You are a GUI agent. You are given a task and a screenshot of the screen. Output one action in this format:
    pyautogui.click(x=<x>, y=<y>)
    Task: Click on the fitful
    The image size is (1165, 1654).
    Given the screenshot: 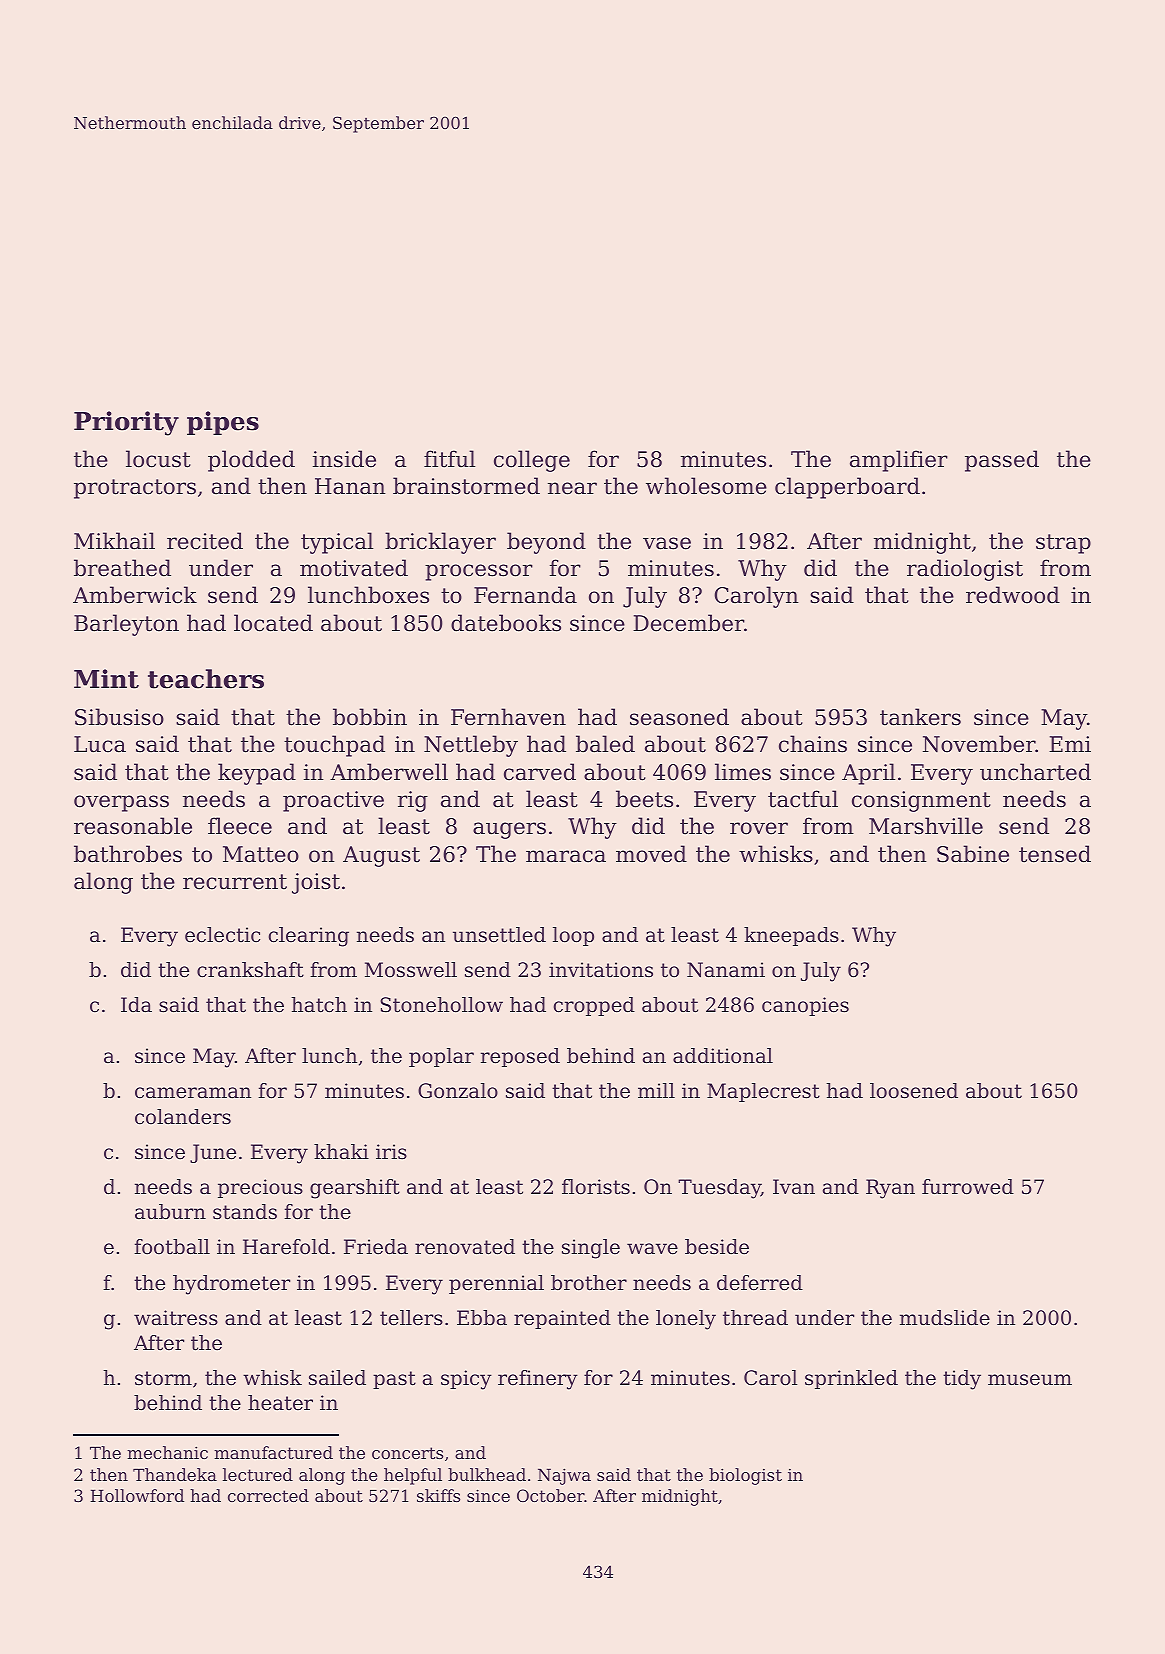 What is the action you would take?
    pyautogui.click(x=449, y=459)
